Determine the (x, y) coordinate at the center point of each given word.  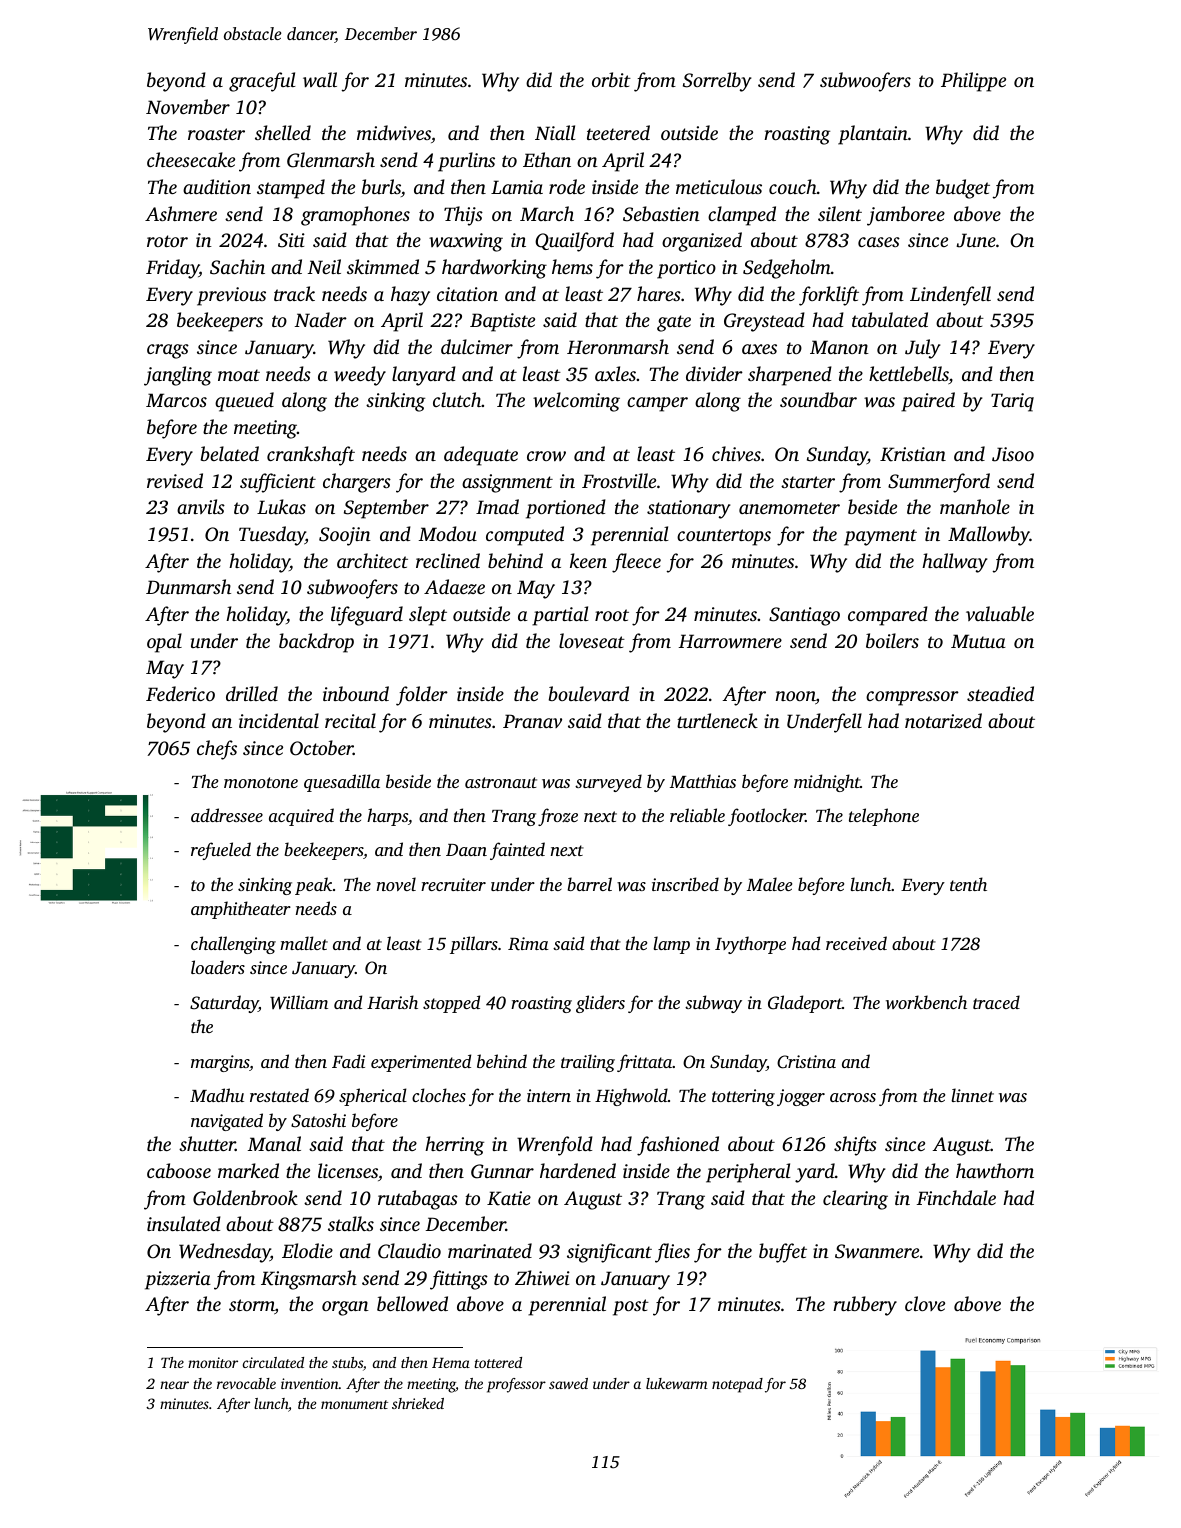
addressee (227, 815)
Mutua (978, 641)
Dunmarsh (188, 586)
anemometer (789, 508)
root (612, 615)
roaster (216, 134)
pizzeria (178, 1280)
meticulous (719, 186)
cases (879, 242)
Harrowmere (730, 641)
